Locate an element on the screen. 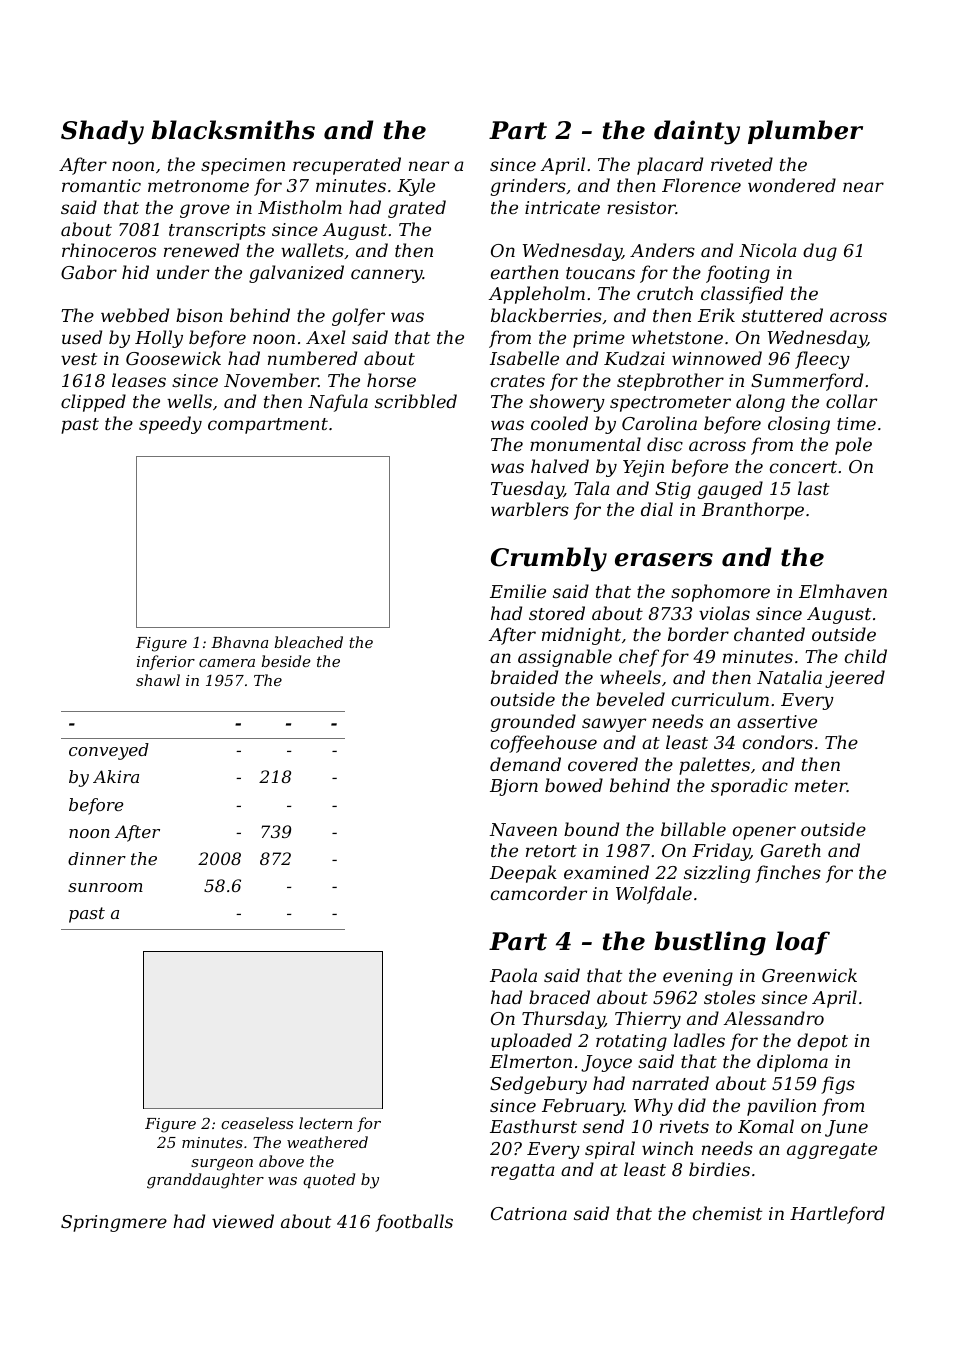 This screenshot has height=1356, width=955. Emilie is located at coordinates (518, 591).
